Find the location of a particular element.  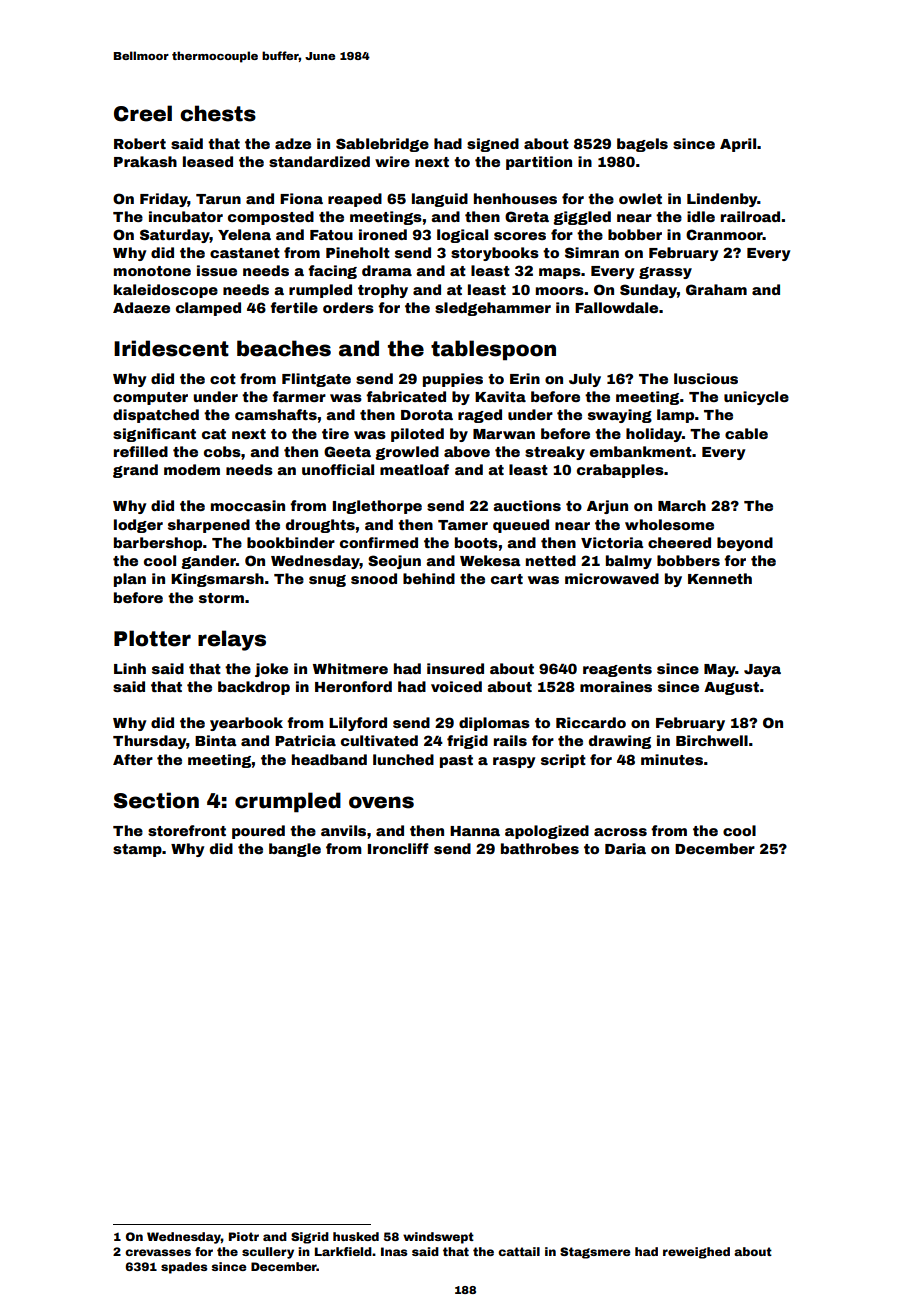

Ironcliff is located at coordinates (398, 848).
